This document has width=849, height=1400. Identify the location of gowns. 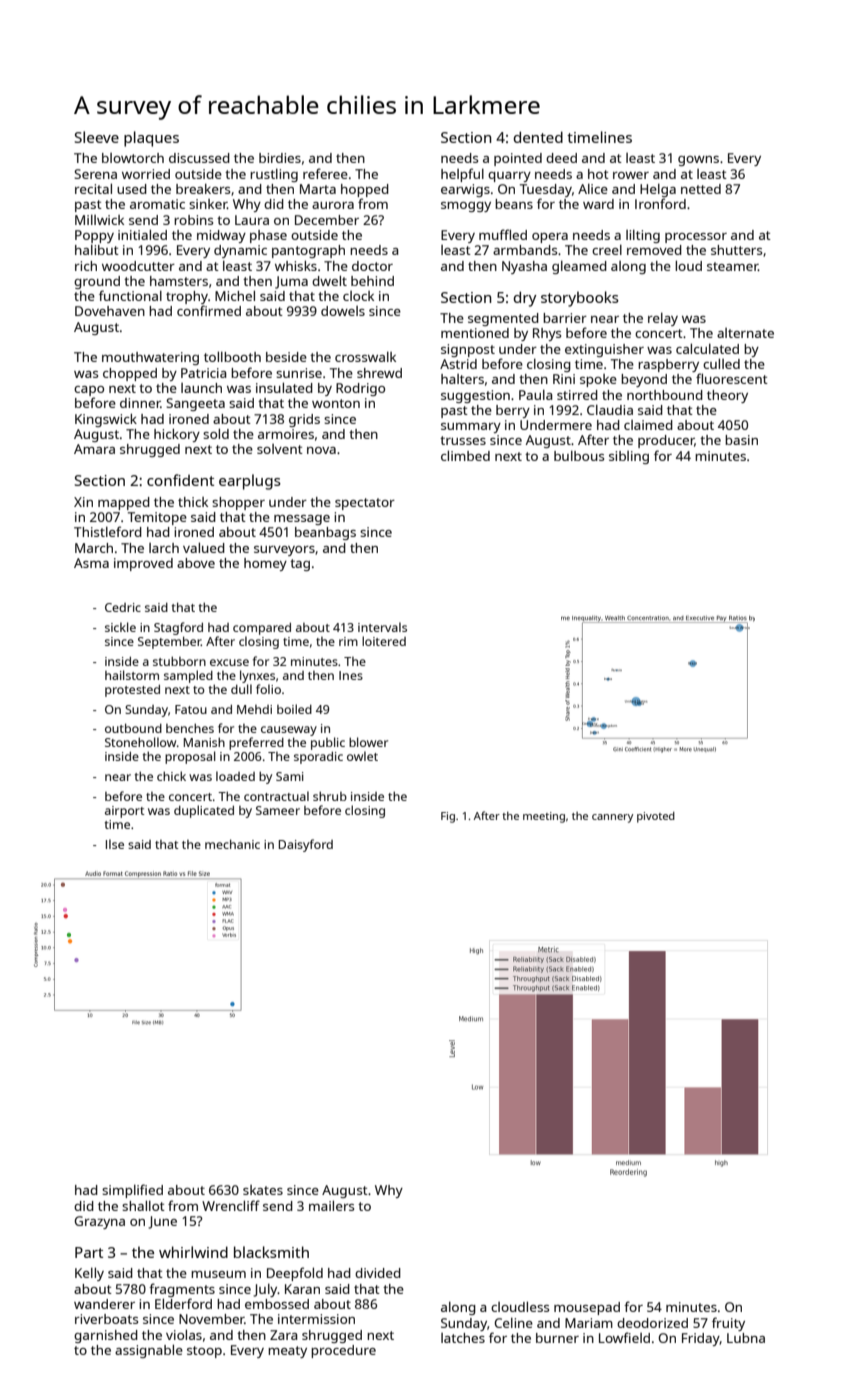
(698, 161).
